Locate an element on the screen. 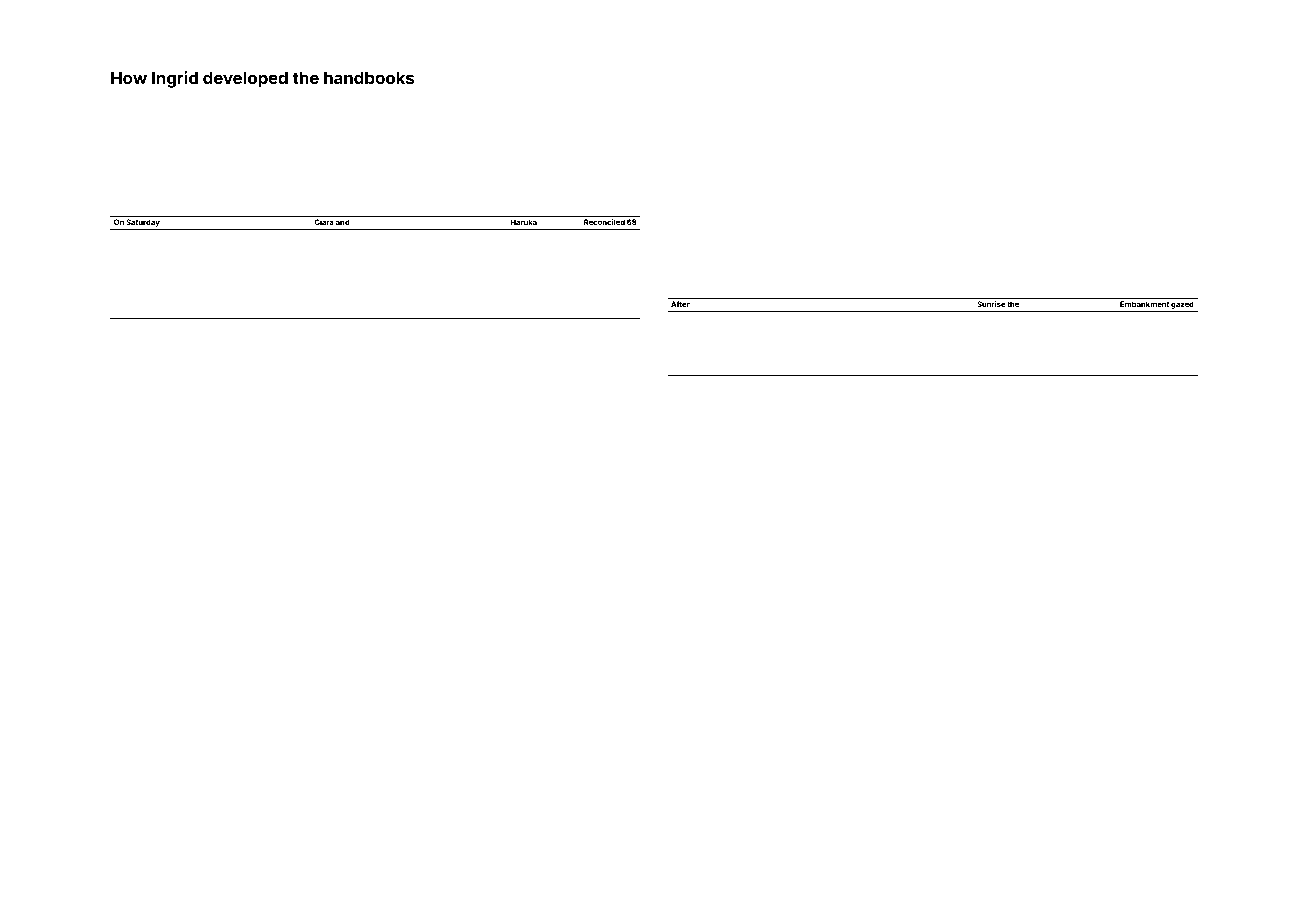 This screenshot has height=924, width=1308. telegram is located at coordinates (197, 100).
